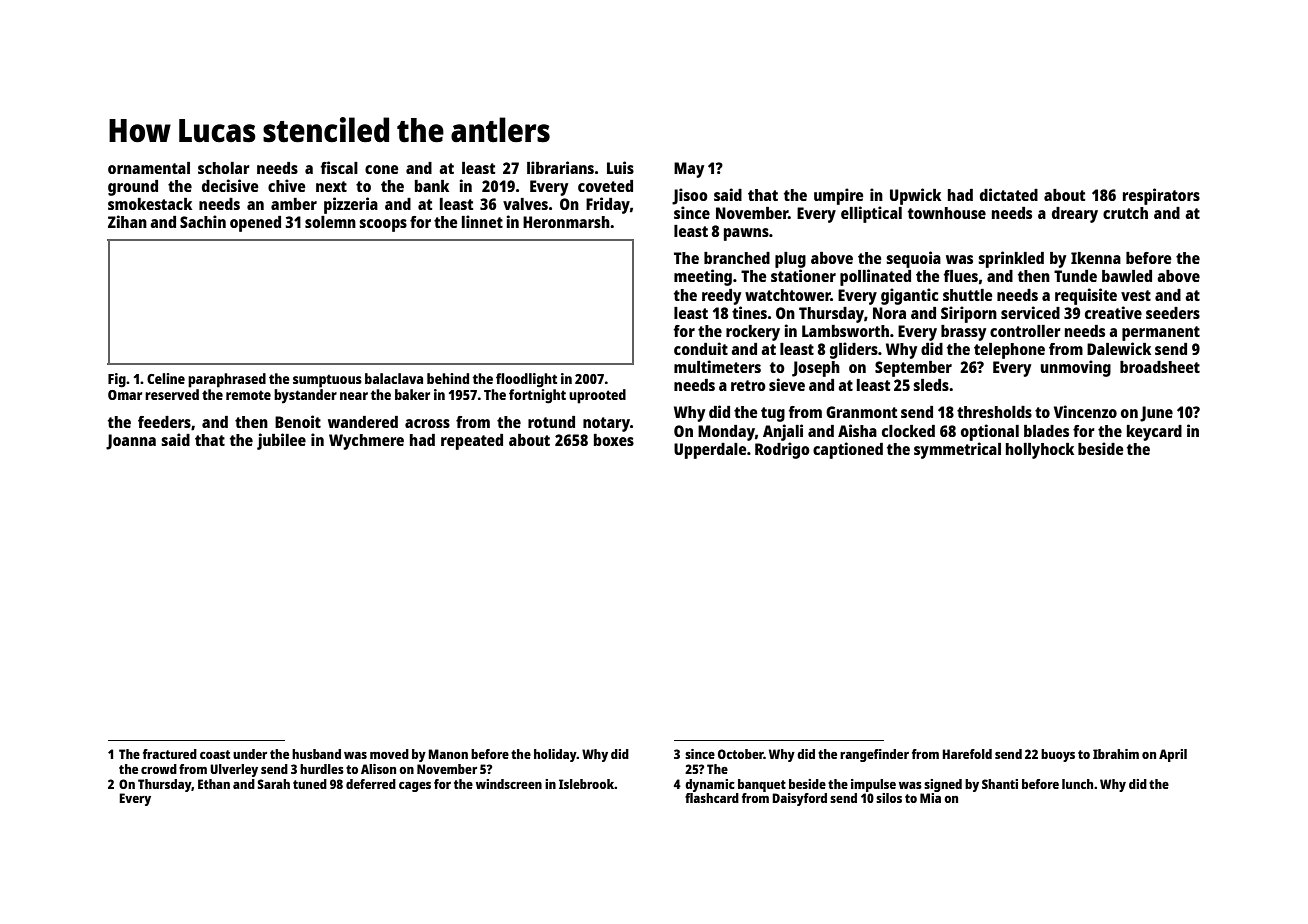 This image has width=1308, height=924. What do you see at coordinates (1161, 333) in the image?
I see `permanent` at bounding box center [1161, 333].
